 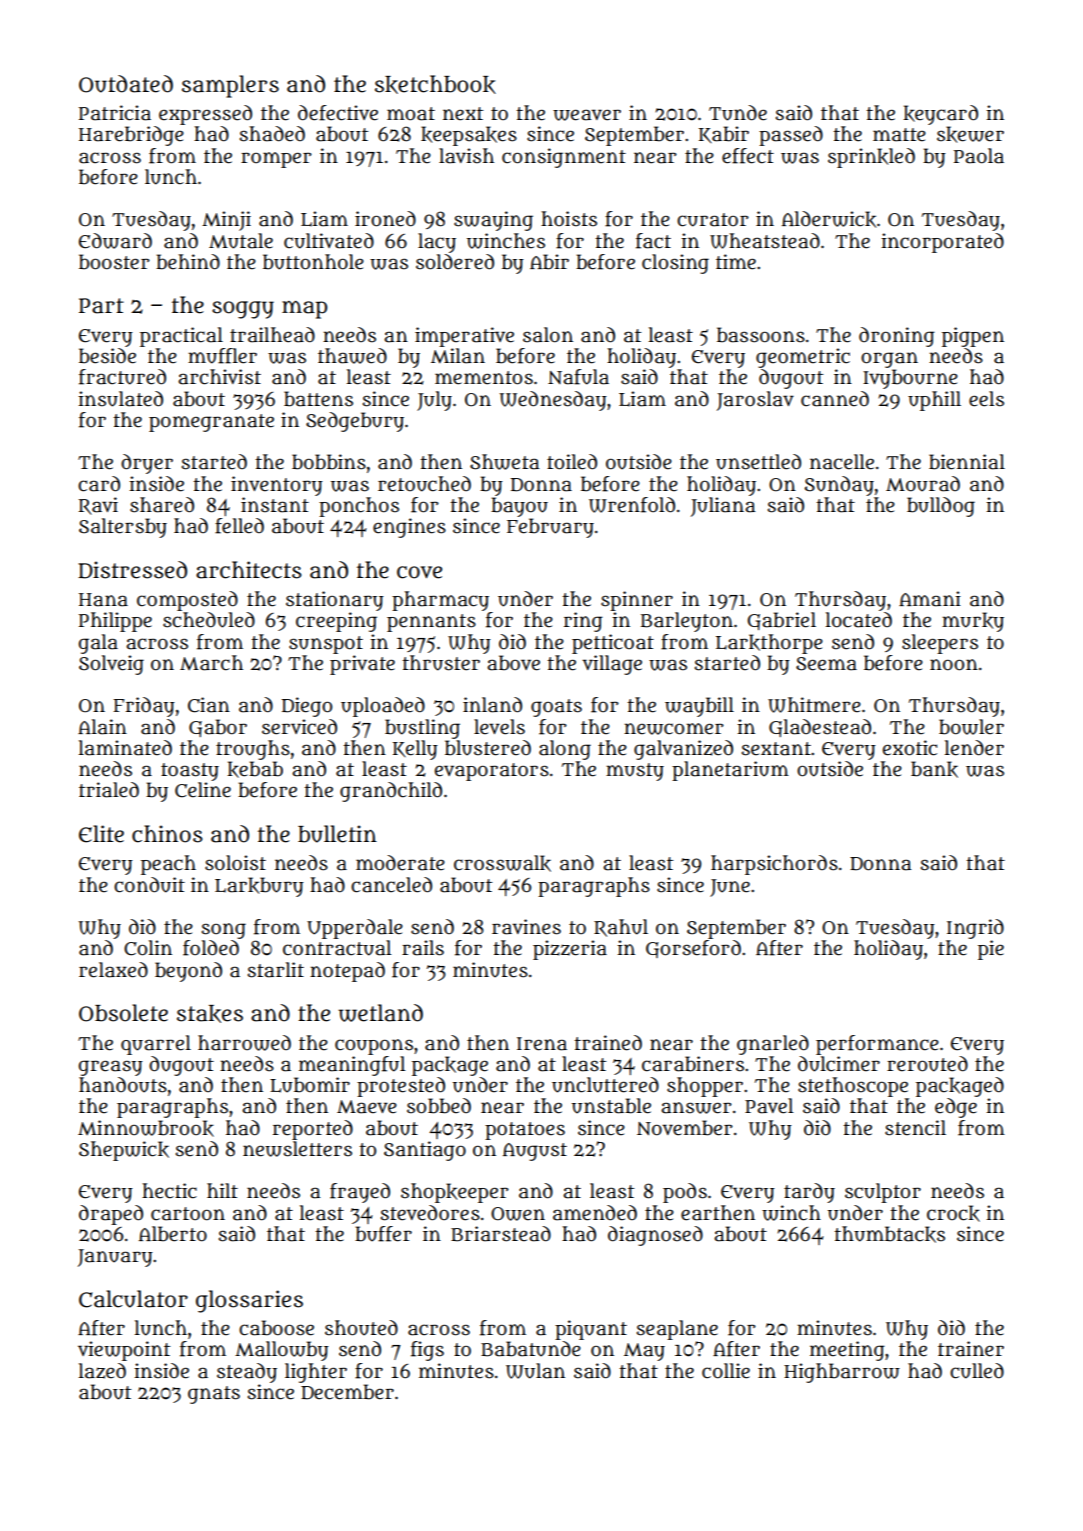 What do you see at coordinates (102, 1371) in the screenshot?
I see `lazed` at bounding box center [102, 1371].
